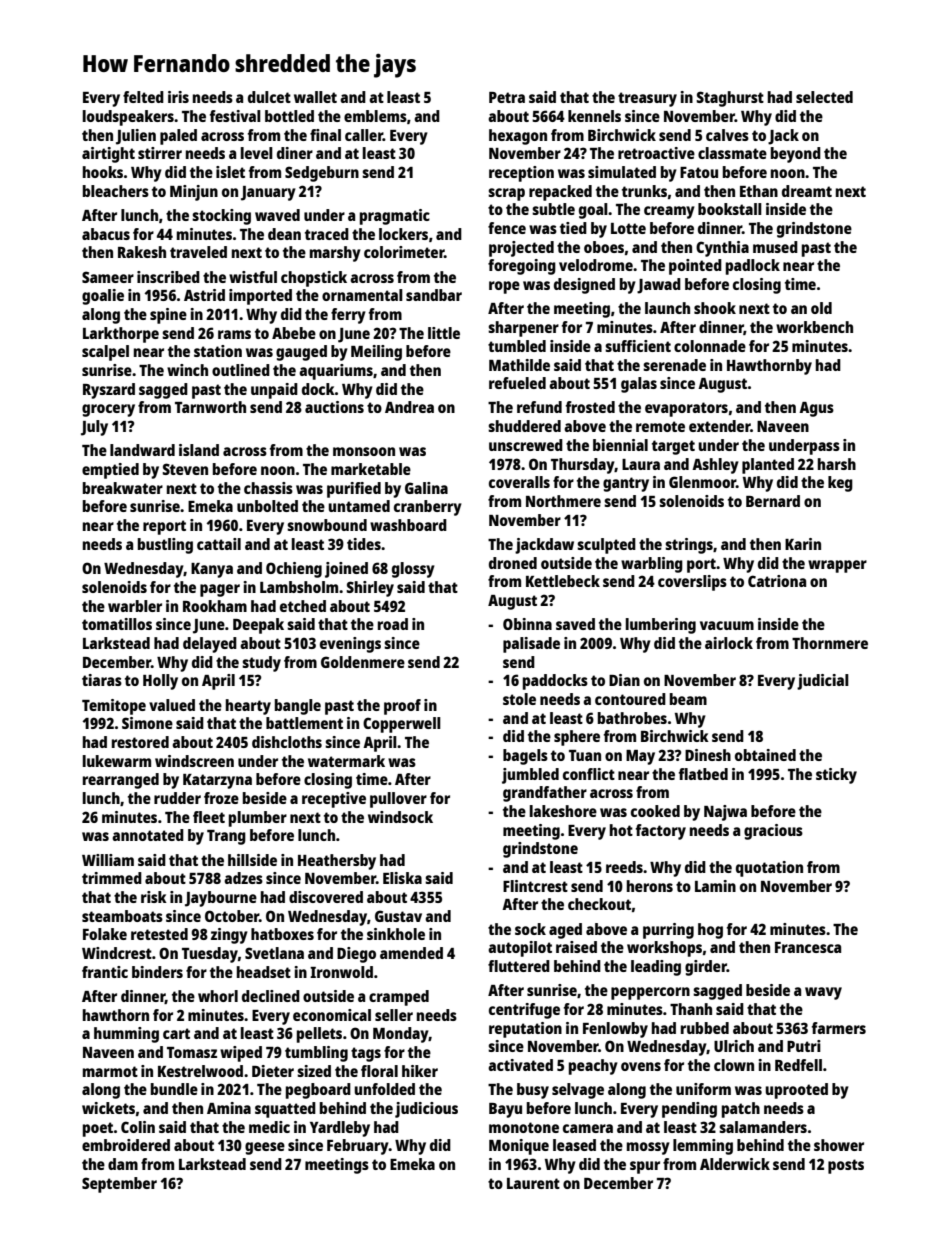 This document has height=1233, width=952. I want to click on stole, so click(519, 699).
